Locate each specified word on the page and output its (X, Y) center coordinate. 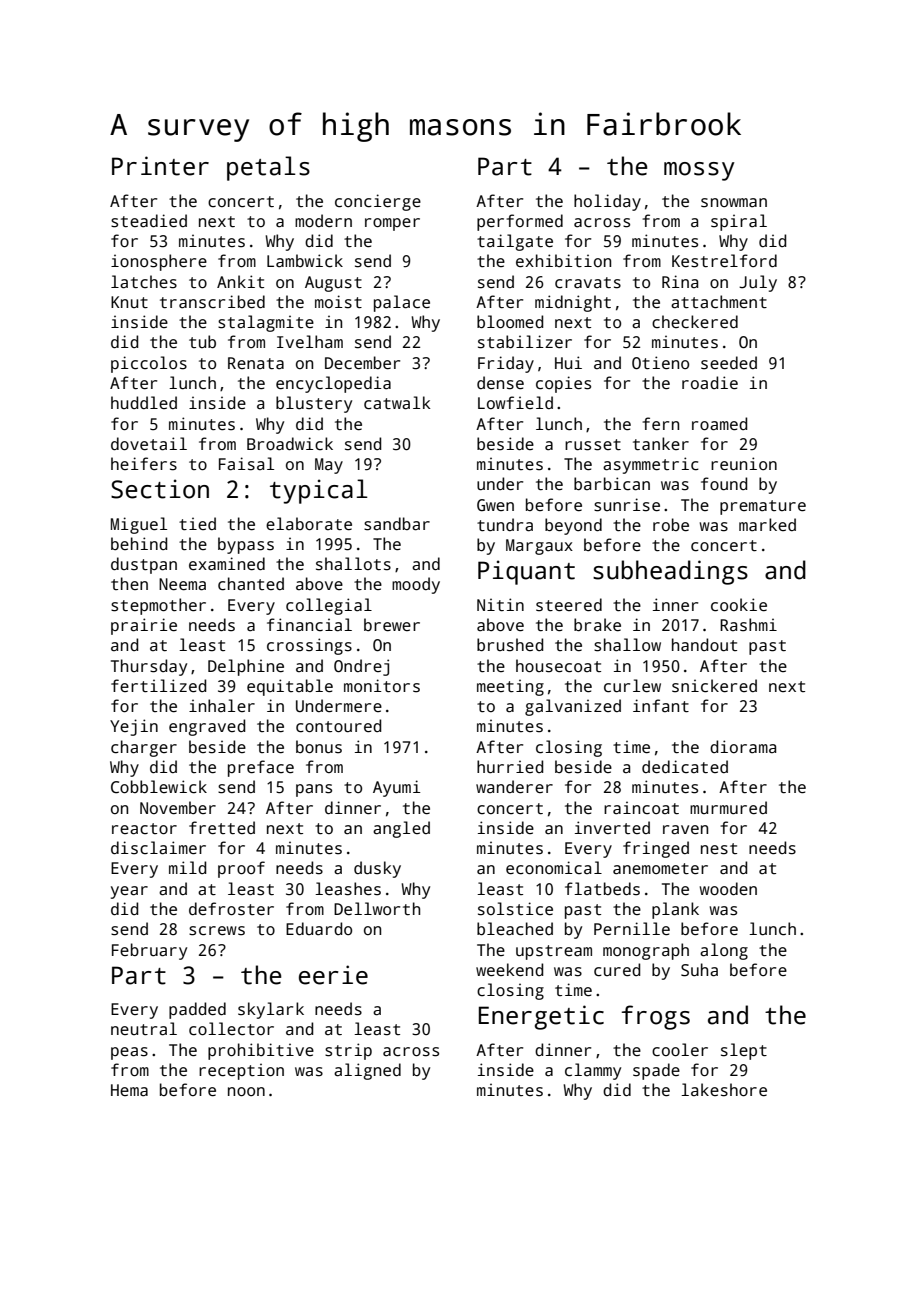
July (758, 283)
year (129, 892)
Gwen (495, 505)
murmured (728, 807)
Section (160, 489)
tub (202, 341)
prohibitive (261, 1051)
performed (520, 222)
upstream (554, 952)
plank (675, 910)
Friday (506, 364)
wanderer (514, 786)
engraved (207, 727)
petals (268, 168)
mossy (699, 171)
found (724, 483)
